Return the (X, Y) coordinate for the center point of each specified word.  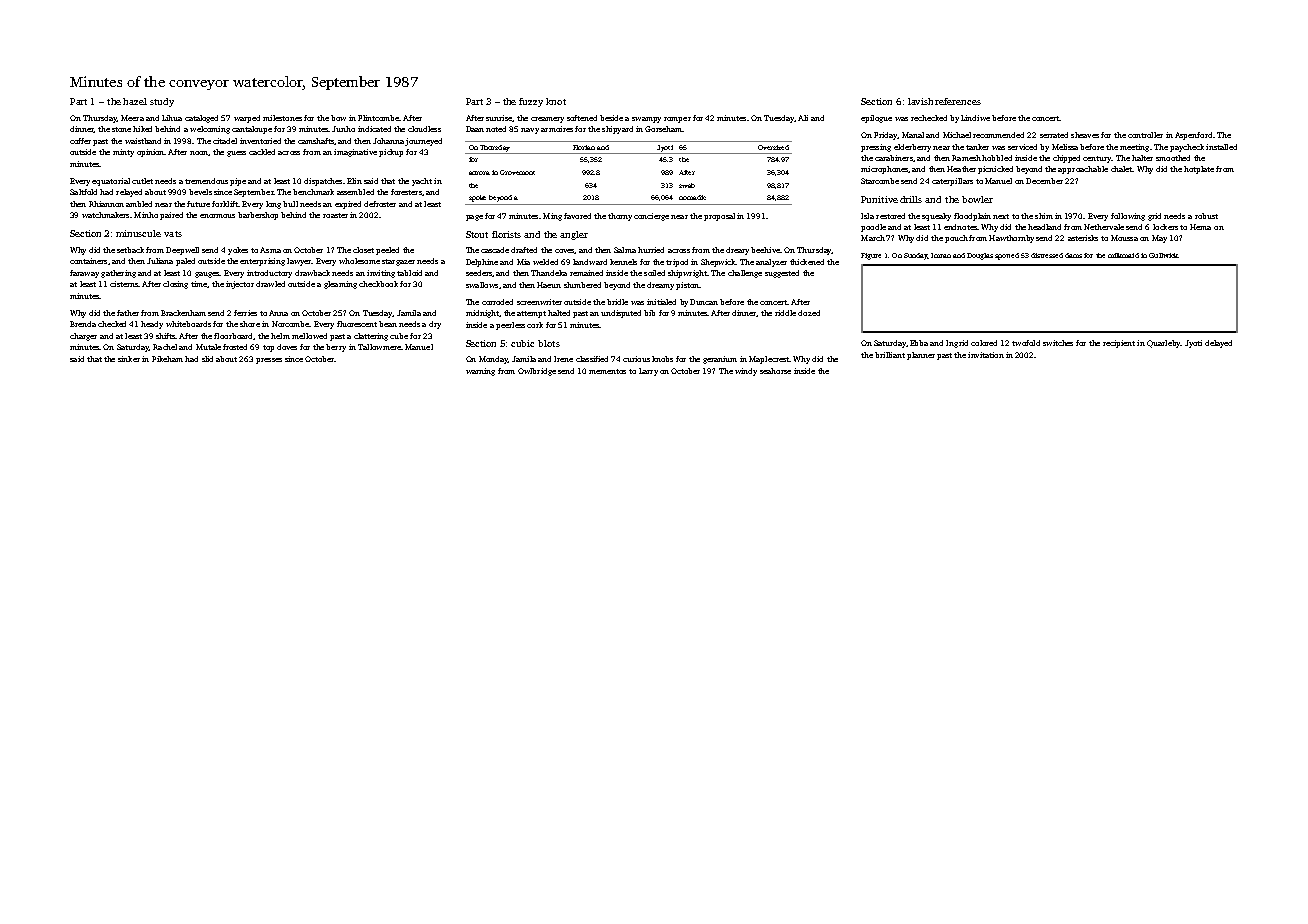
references (958, 101)
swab (687, 185)
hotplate (1199, 170)
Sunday (915, 256)
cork (535, 325)
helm (280, 336)
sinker (129, 359)
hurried (651, 250)
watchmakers (105, 215)
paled (185, 262)
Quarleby (1163, 344)
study (162, 102)
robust (1206, 216)
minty (123, 153)
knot (556, 101)
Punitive (879, 199)
